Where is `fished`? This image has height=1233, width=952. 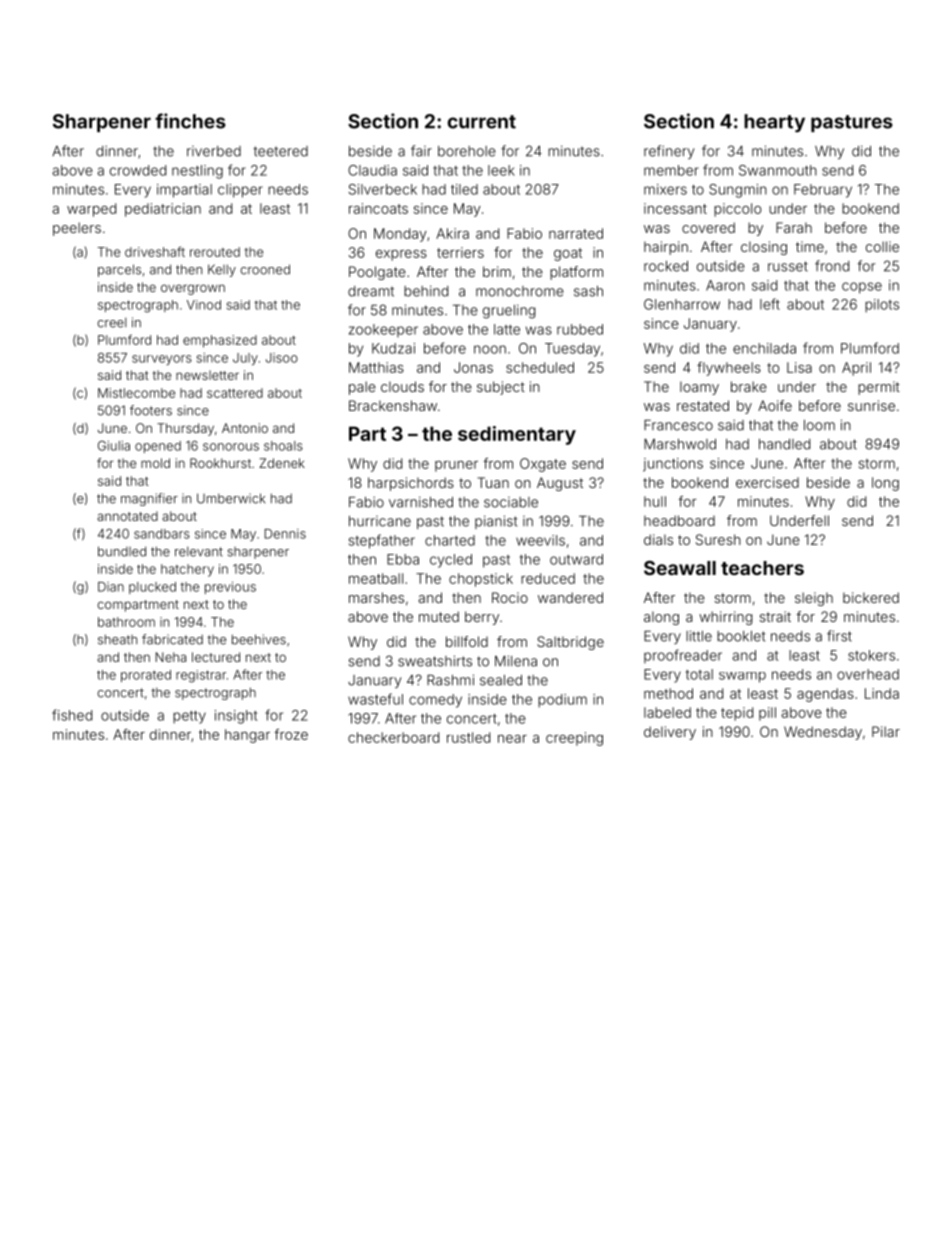 fished is located at coordinates (72, 715).
